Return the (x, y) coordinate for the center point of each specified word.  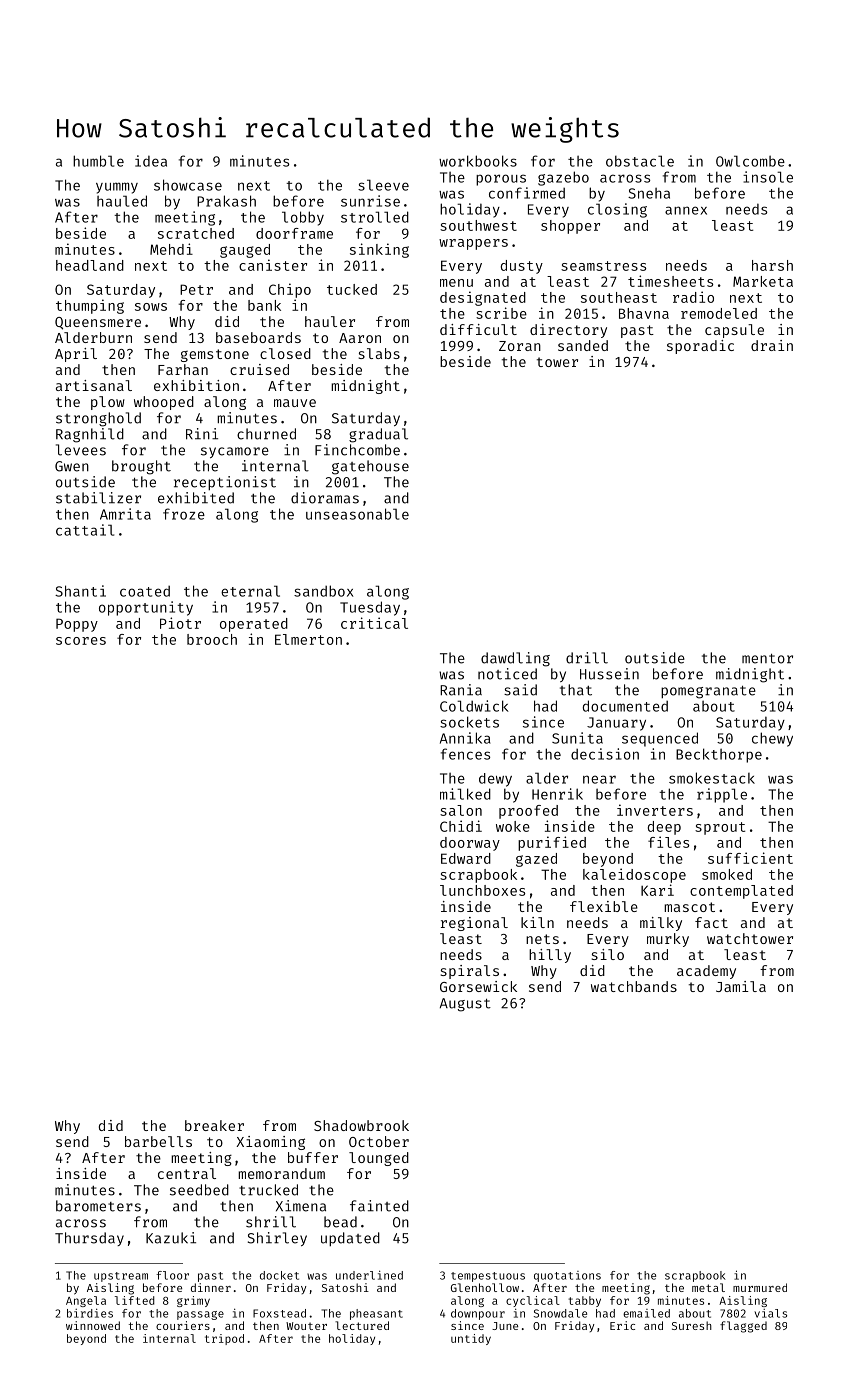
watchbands (634, 986)
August (465, 1005)
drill (587, 658)
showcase (188, 185)
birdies (90, 1313)
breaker (214, 1125)
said (520, 690)
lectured (362, 1325)
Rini (202, 434)
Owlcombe (750, 161)
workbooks (478, 161)
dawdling (515, 659)
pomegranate (708, 692)
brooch (212, 639)
